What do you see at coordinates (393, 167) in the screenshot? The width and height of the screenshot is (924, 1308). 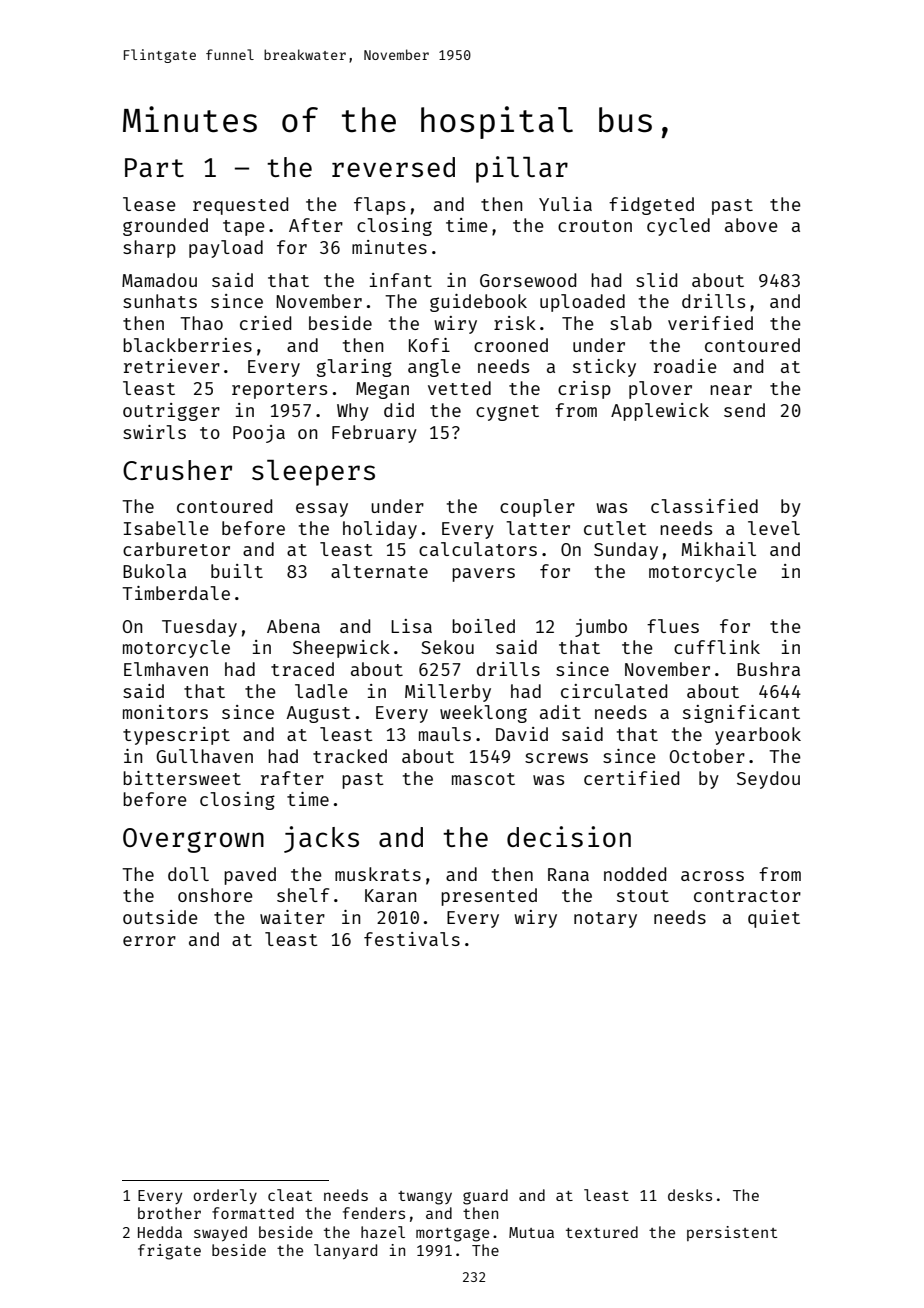 I see `reversed` at bounding box center [393, 167].
